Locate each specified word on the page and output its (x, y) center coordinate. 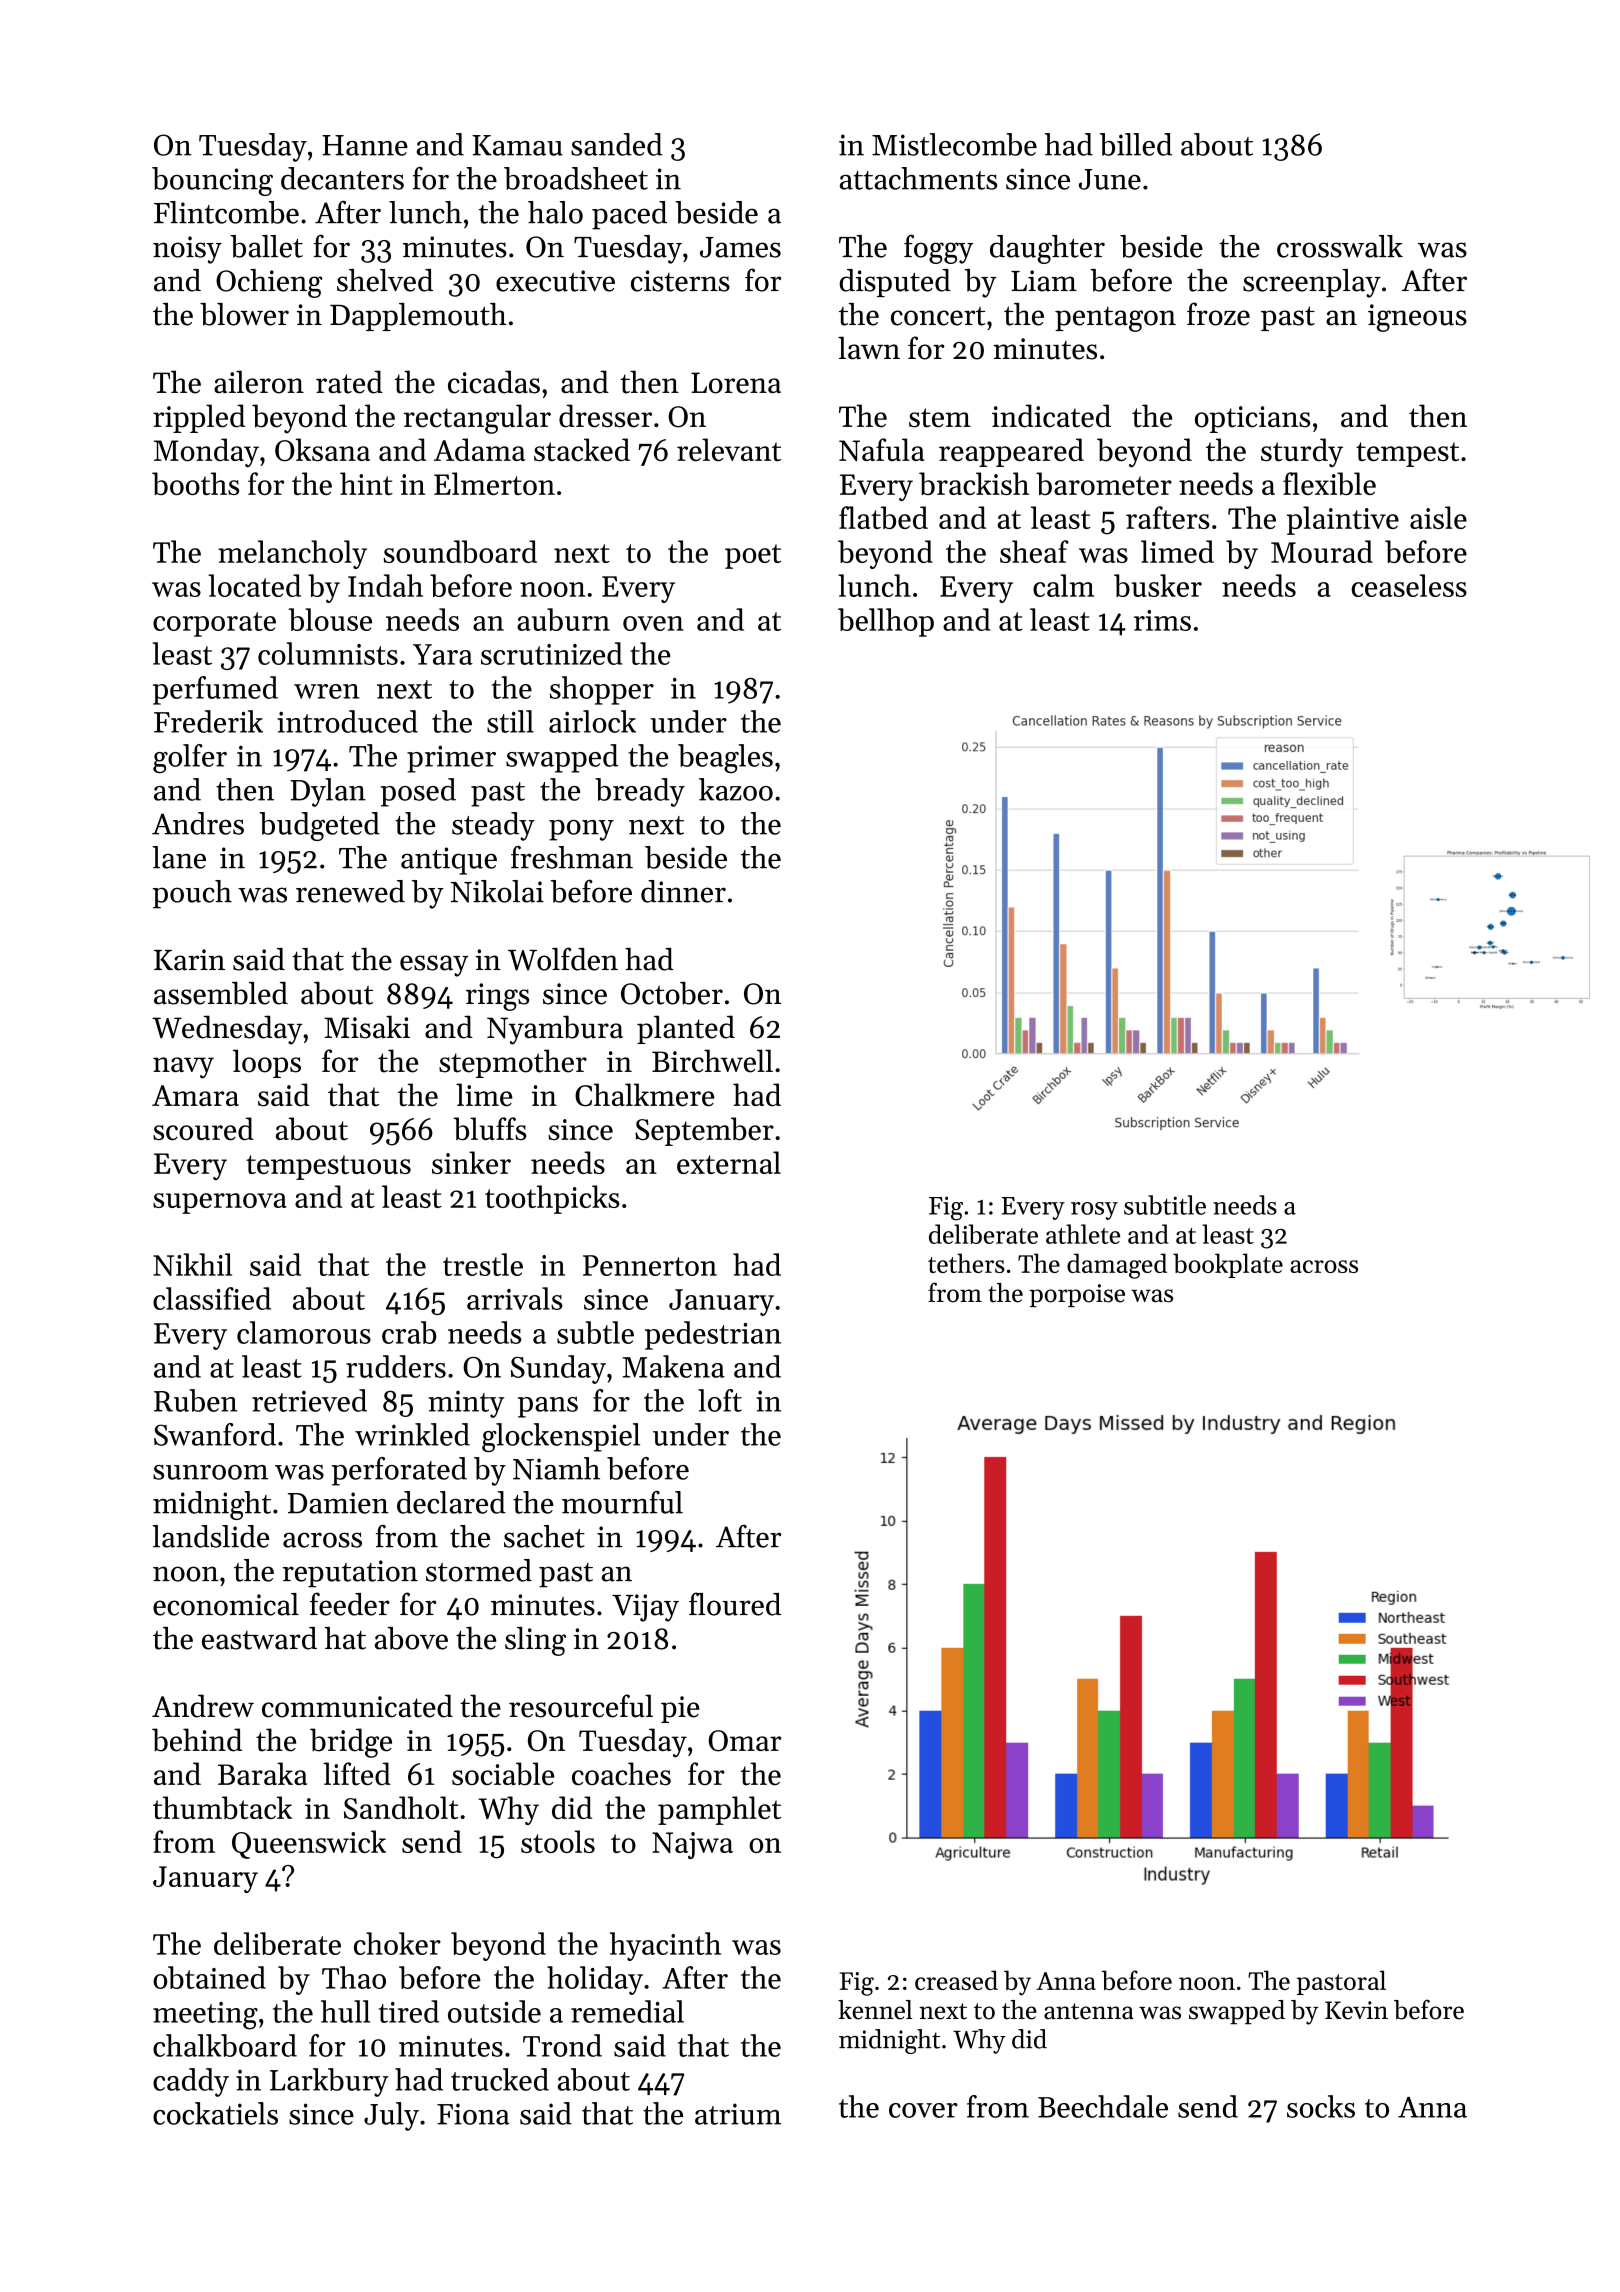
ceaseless (1409, 585)
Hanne (365, 145)
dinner (683, 891)
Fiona (473, 2114)
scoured (203, 1128)
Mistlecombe (954, 144)
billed (1136, 144)
